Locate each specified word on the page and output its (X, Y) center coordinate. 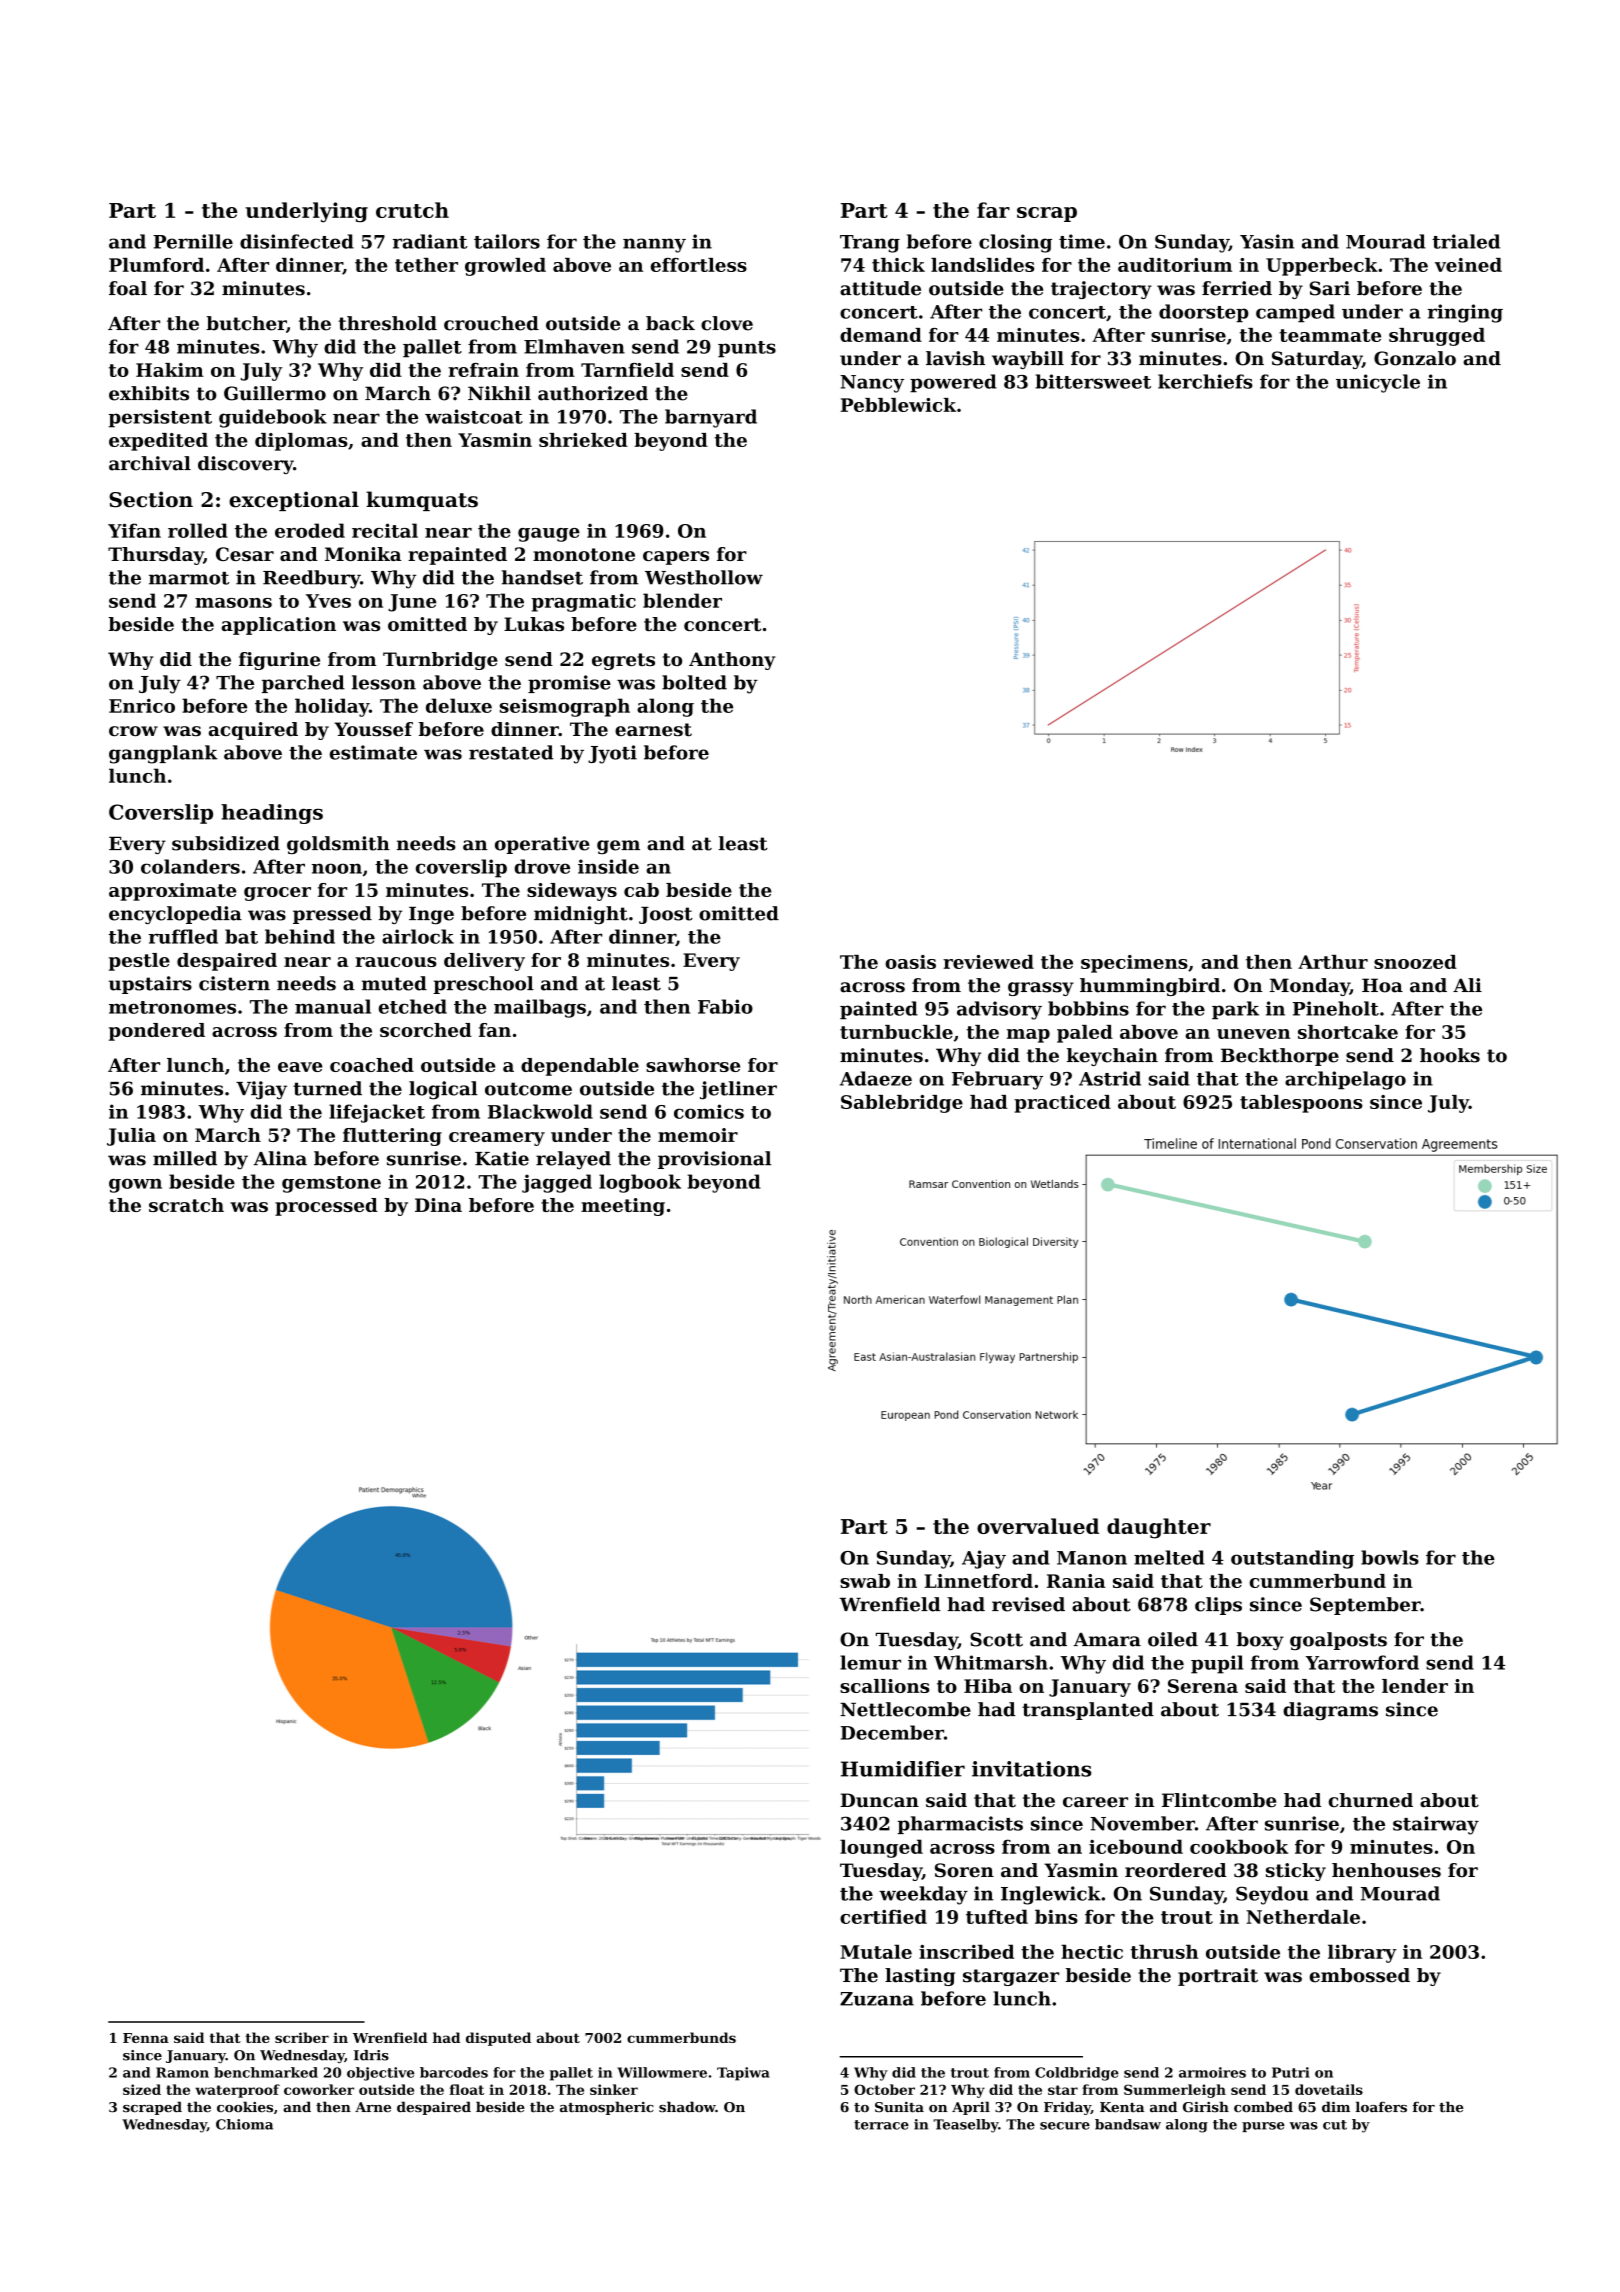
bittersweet (1093, 381)
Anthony (732, 661)
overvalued (1038, 1526)
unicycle (1378, 383)
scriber (302, 2037)
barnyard (711, 418)
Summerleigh (1175, 2091)
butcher (246, 323)
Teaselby (965, 2126)
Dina (438, 1205)
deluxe (459, 705)
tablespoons (1301, 1104)
